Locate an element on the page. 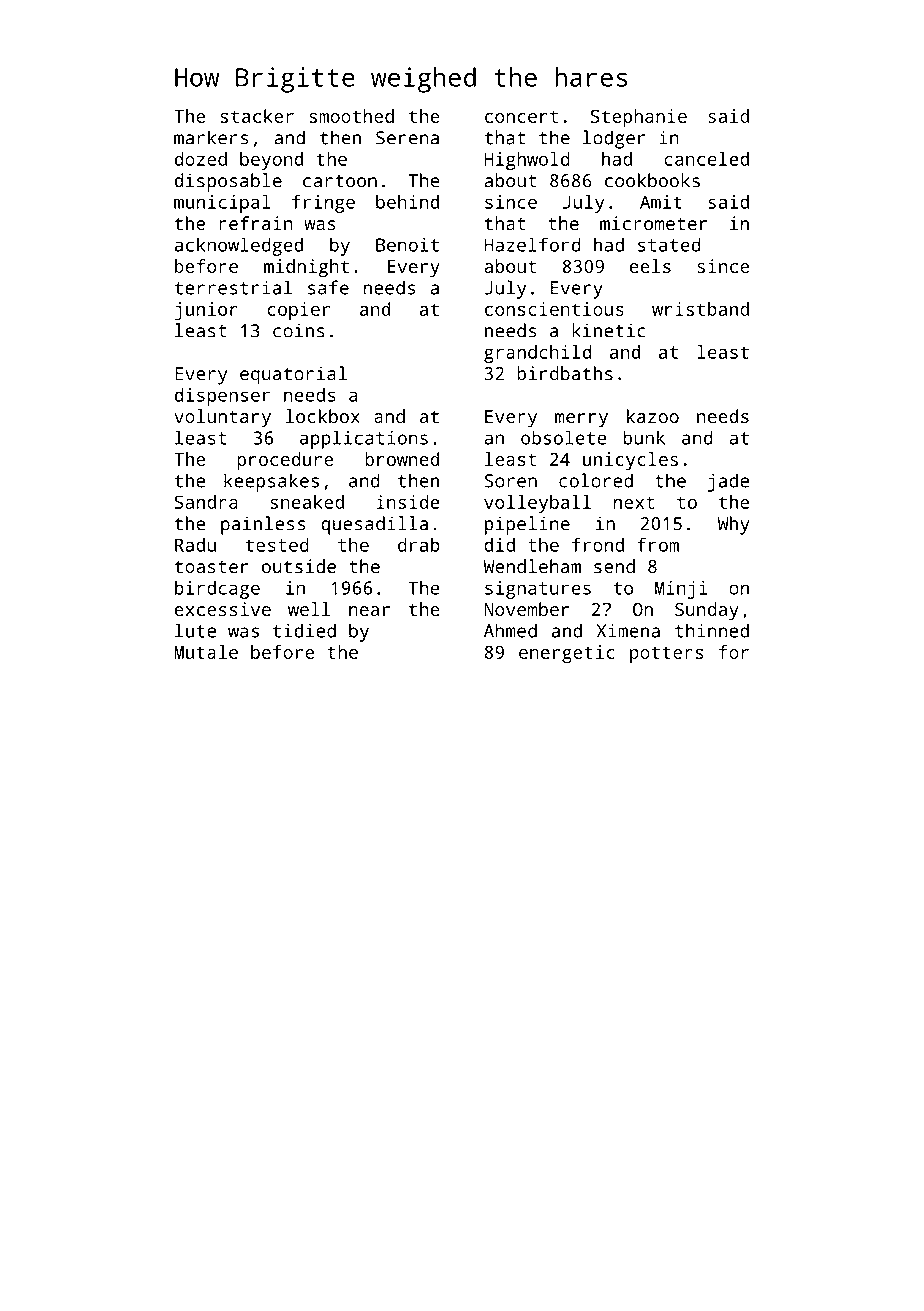  beyond is located at coordinates (271, 161).
